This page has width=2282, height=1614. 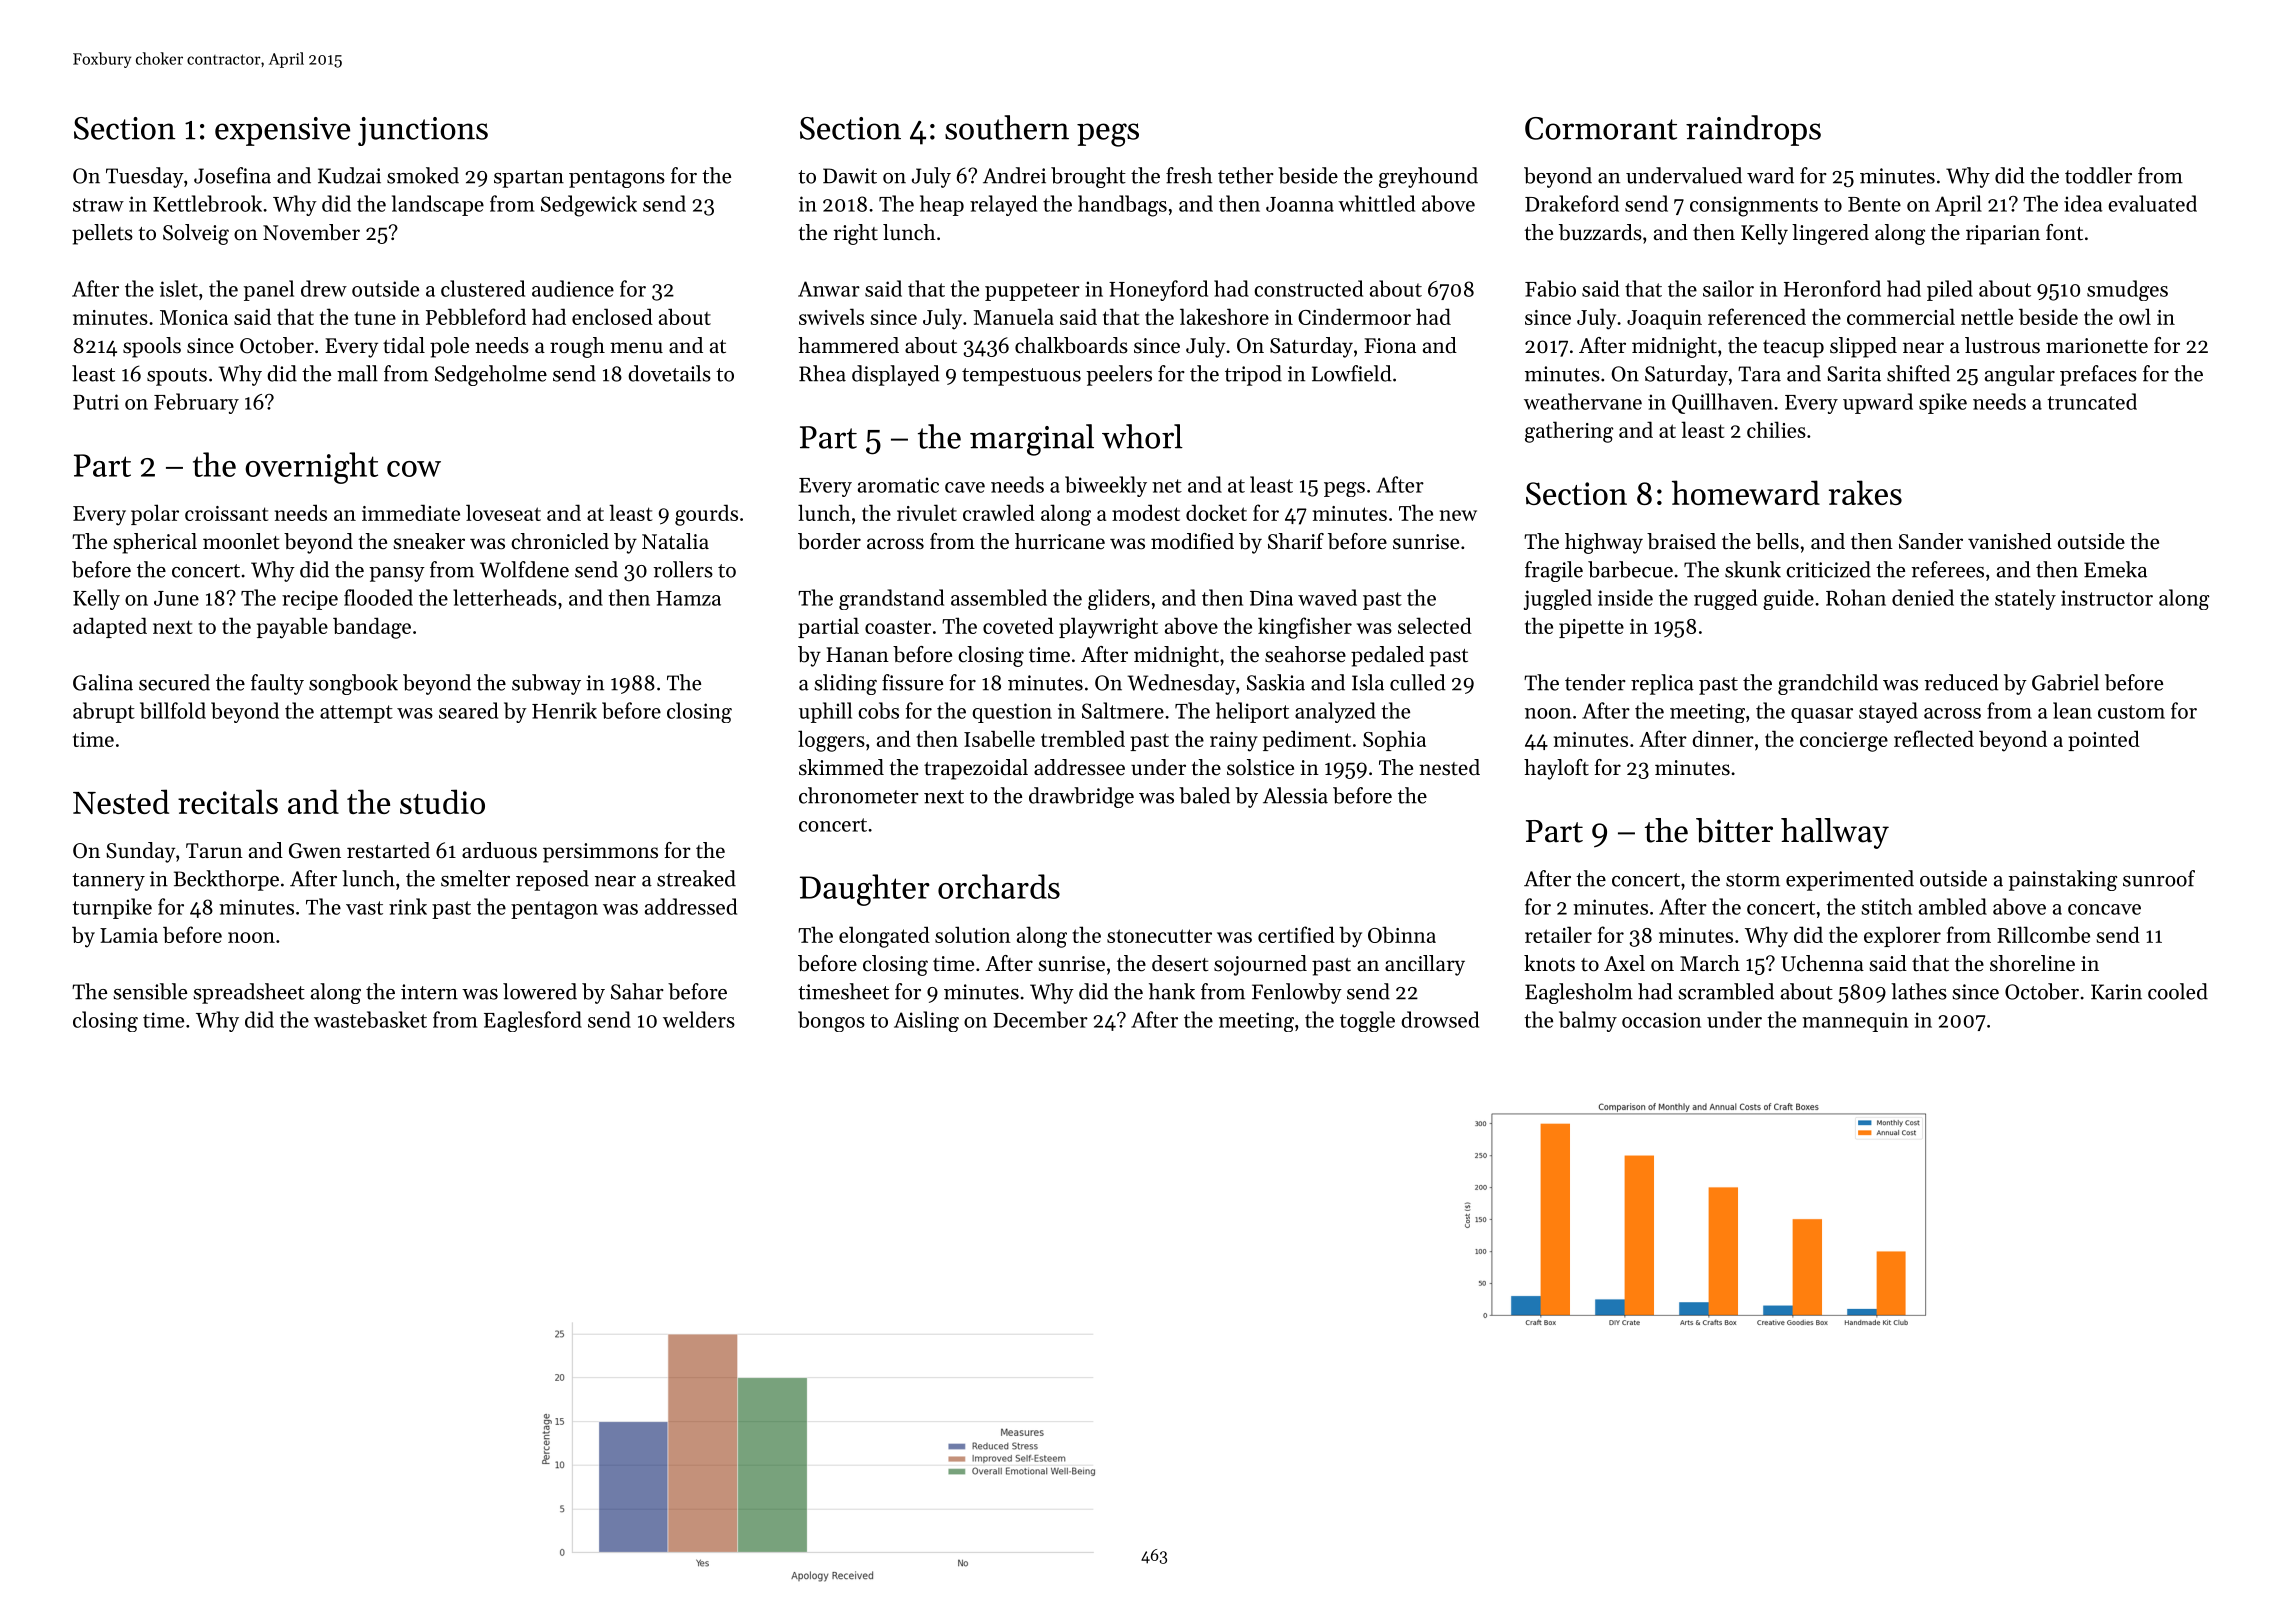 I want to click on font, so click(x=2064, y=232).
